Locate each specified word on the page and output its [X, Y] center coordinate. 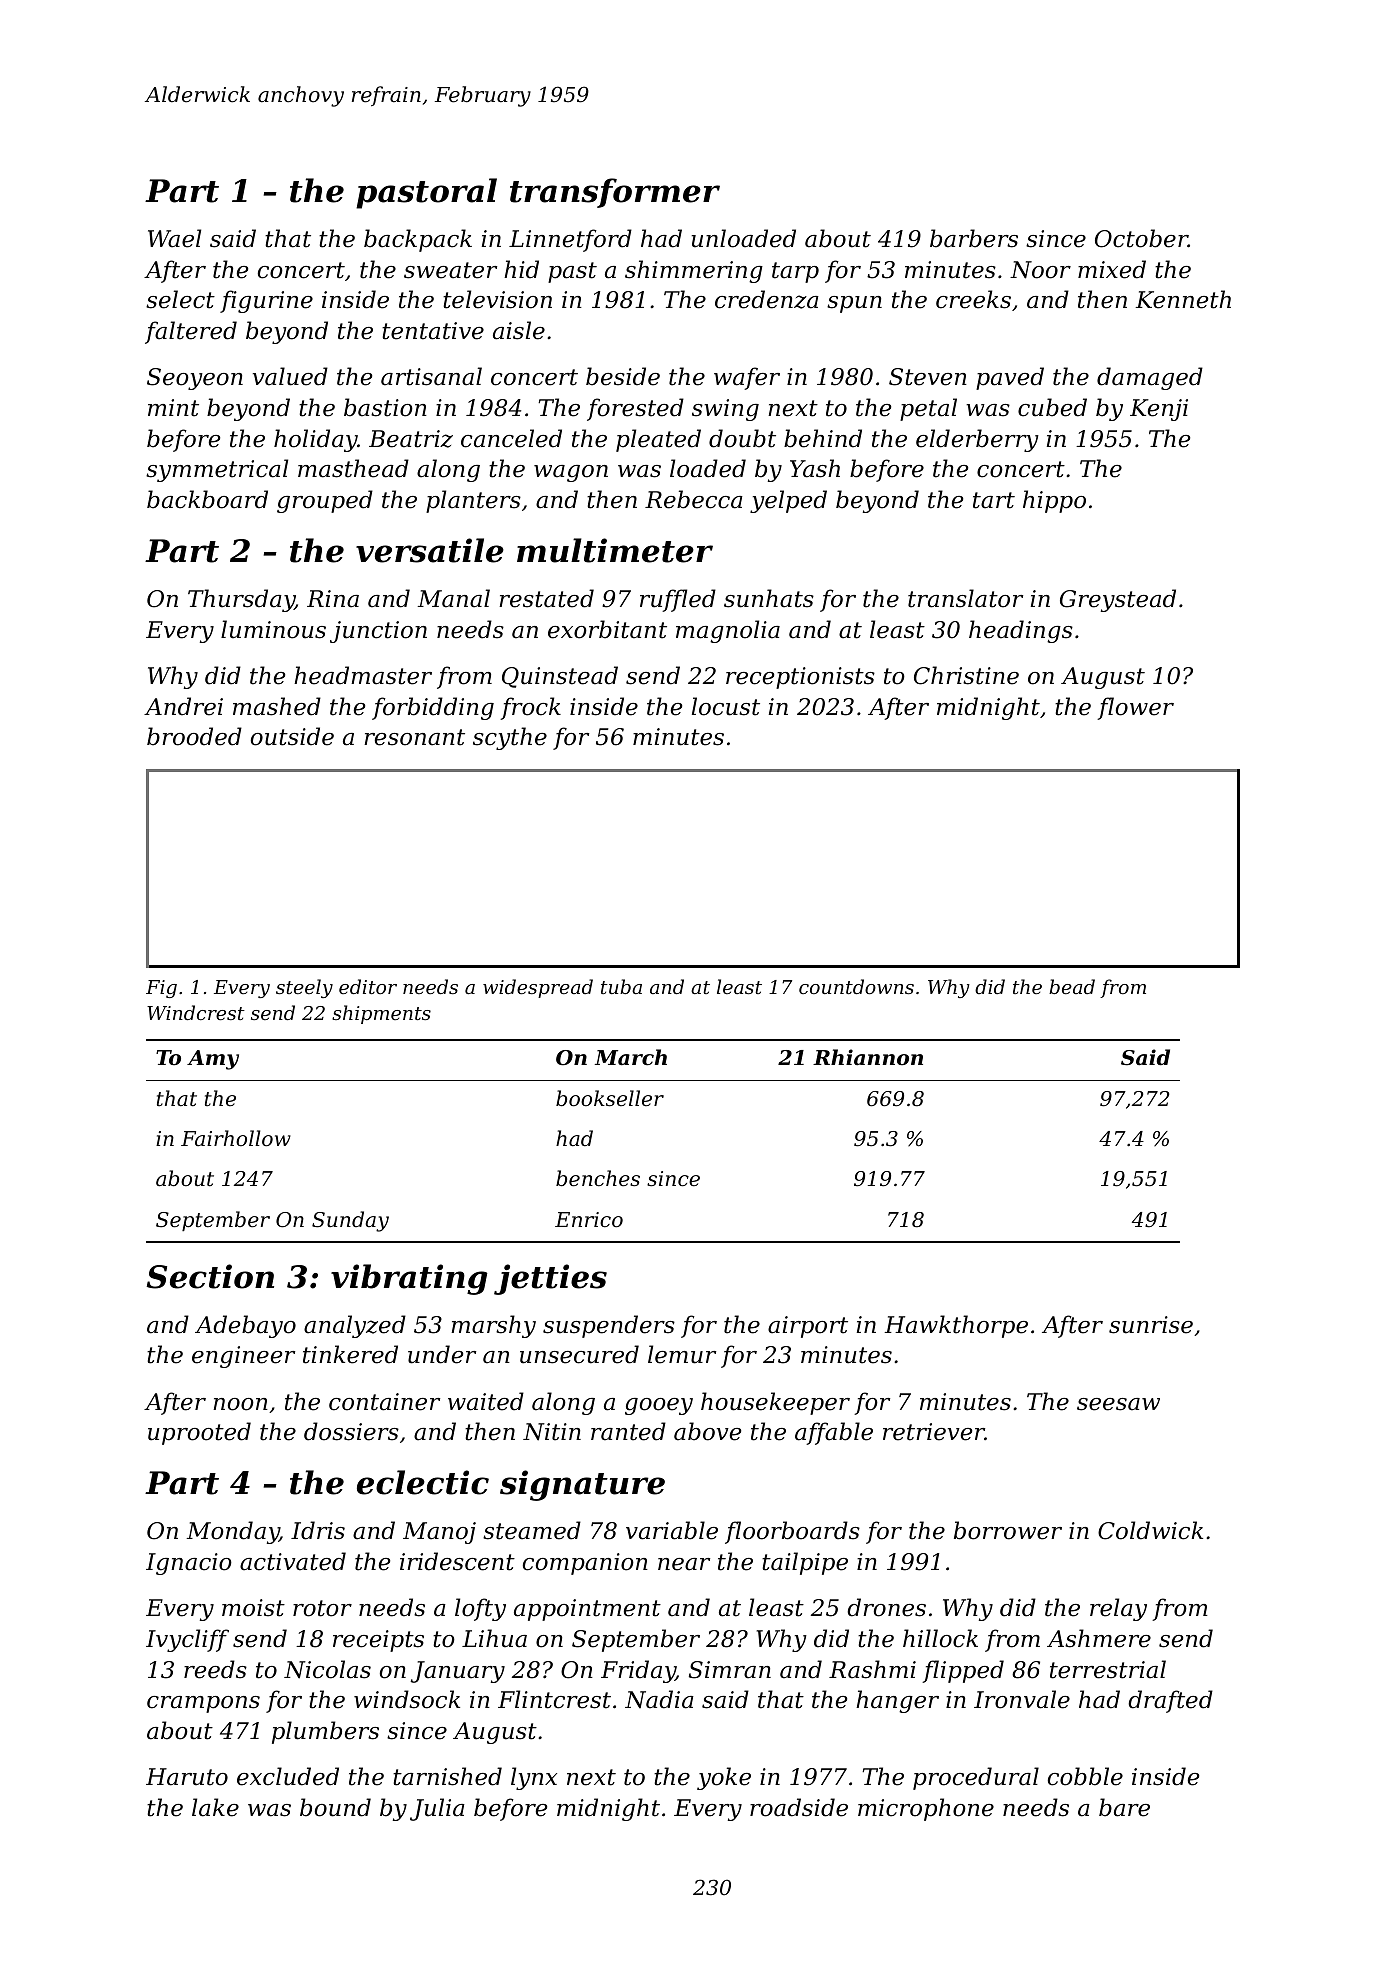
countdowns [856, 986]
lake [215, 1807]
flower [1135, 708]
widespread [538, 988]
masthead [353, 468]
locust [726, 706]
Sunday [350, 1221]
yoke [724, 1778]
